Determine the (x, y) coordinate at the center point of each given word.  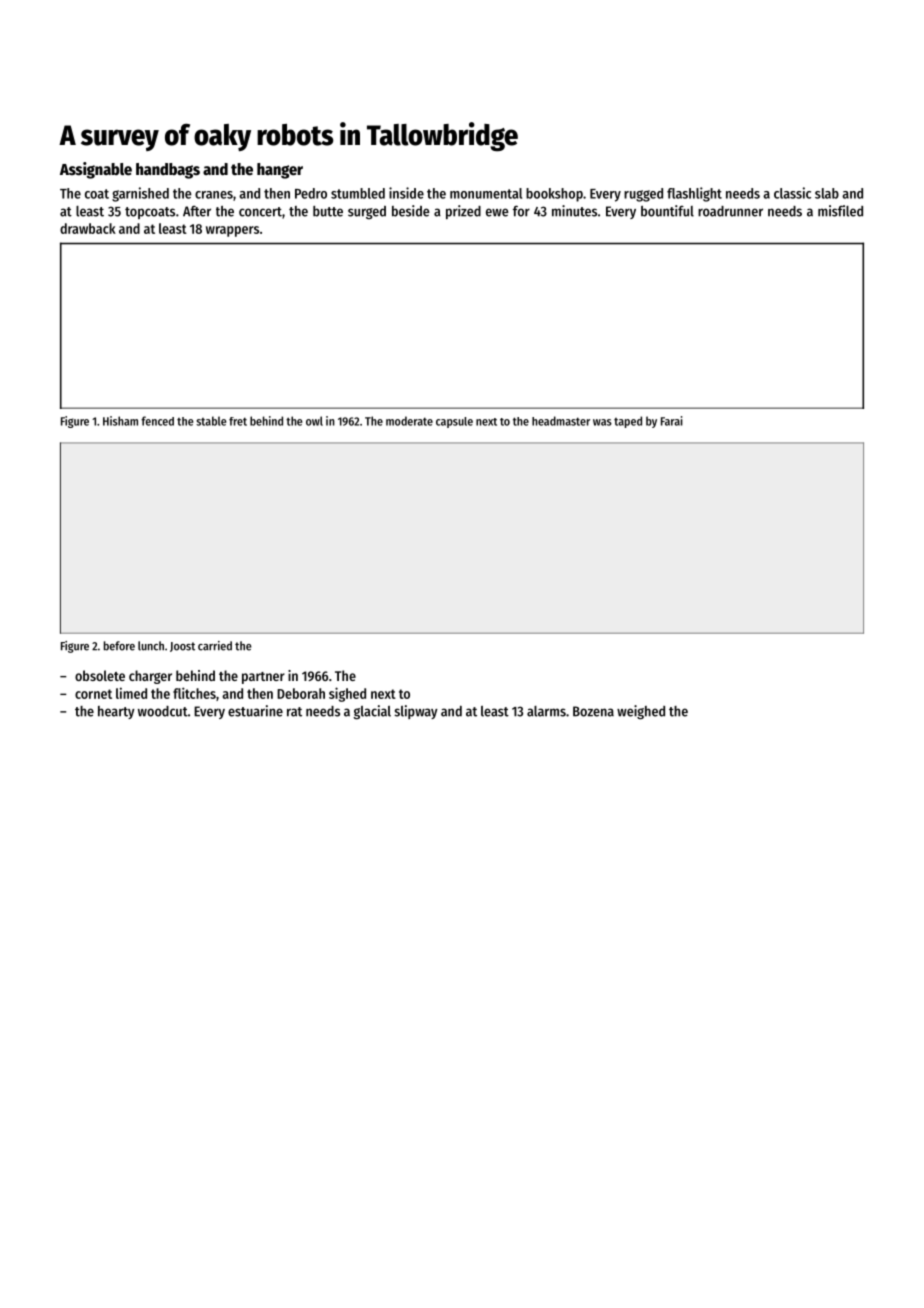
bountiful (667, 211)
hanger (280, 171)
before (119, 646)
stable (211, 421)
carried (215, 646)
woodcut (163, 711)
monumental (486, 193)
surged (367, 213)
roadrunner (730, 211)
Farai (672, 421)
